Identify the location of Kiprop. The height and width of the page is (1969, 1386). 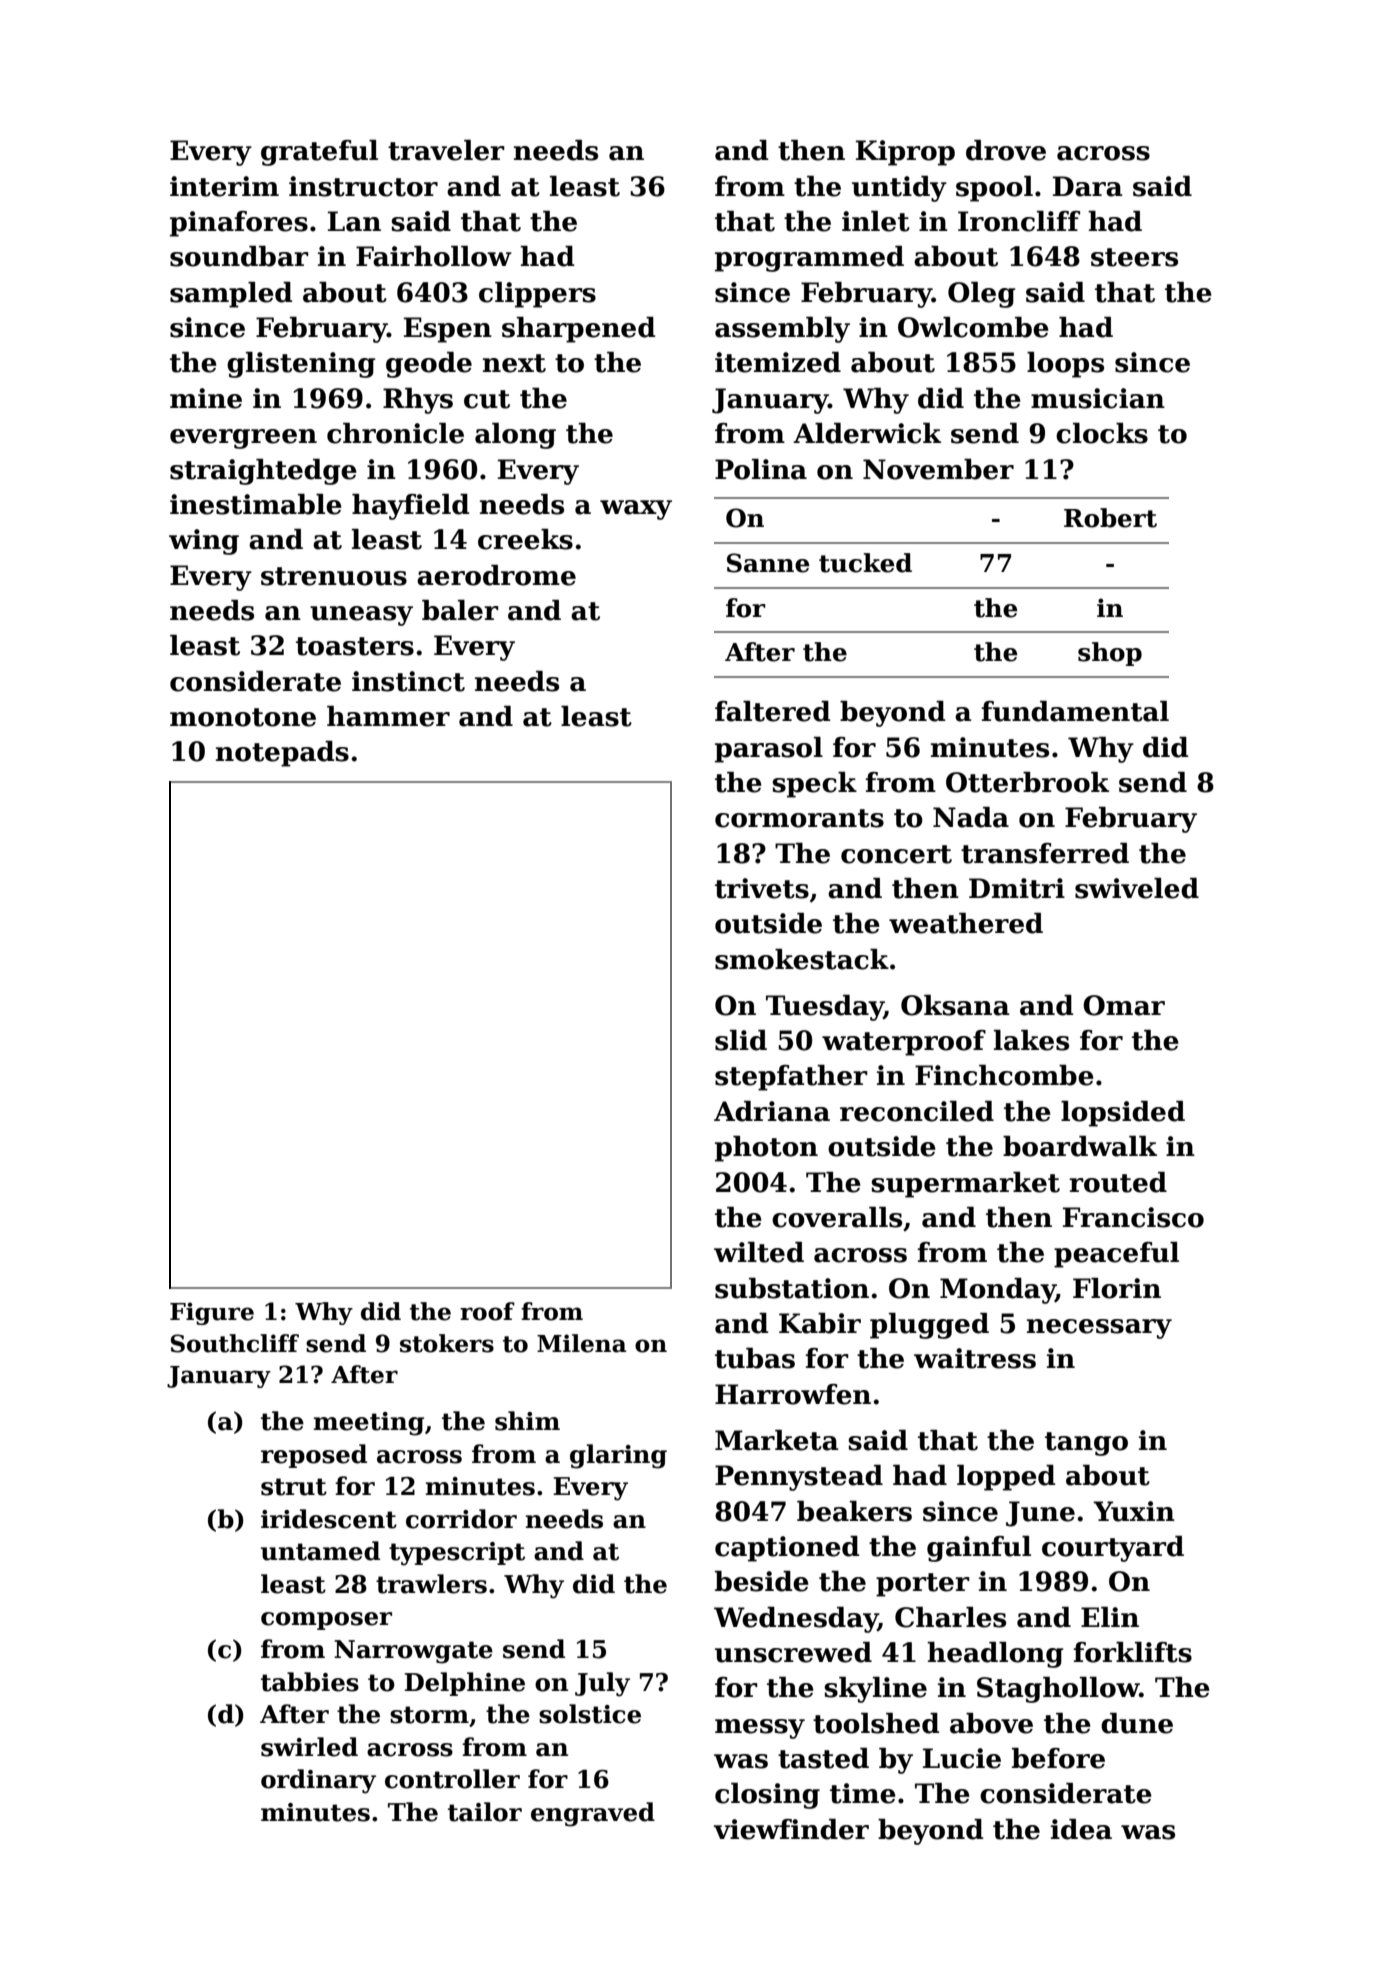
(905, 153).
